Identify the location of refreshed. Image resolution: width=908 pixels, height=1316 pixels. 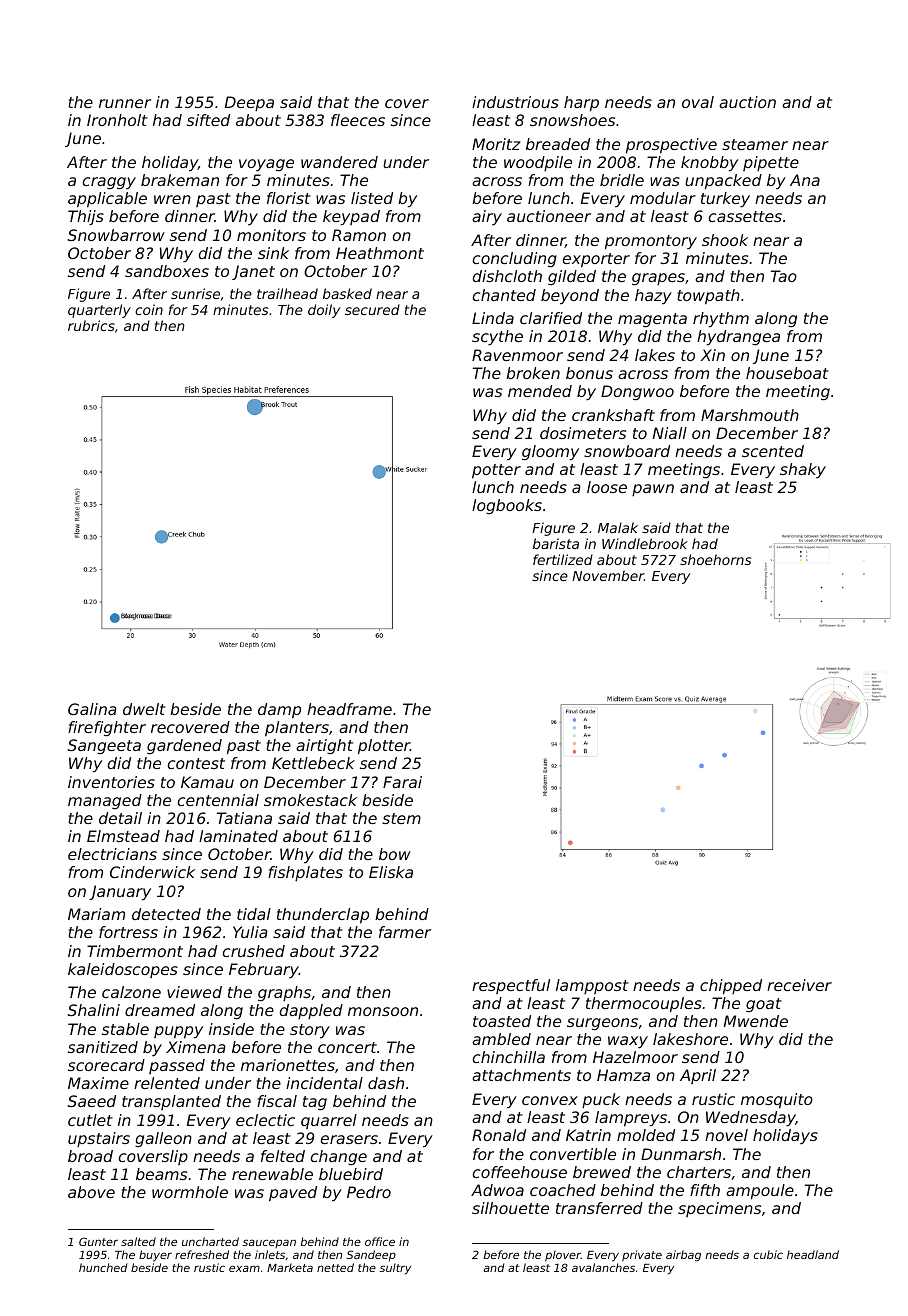
(202, 1254).
